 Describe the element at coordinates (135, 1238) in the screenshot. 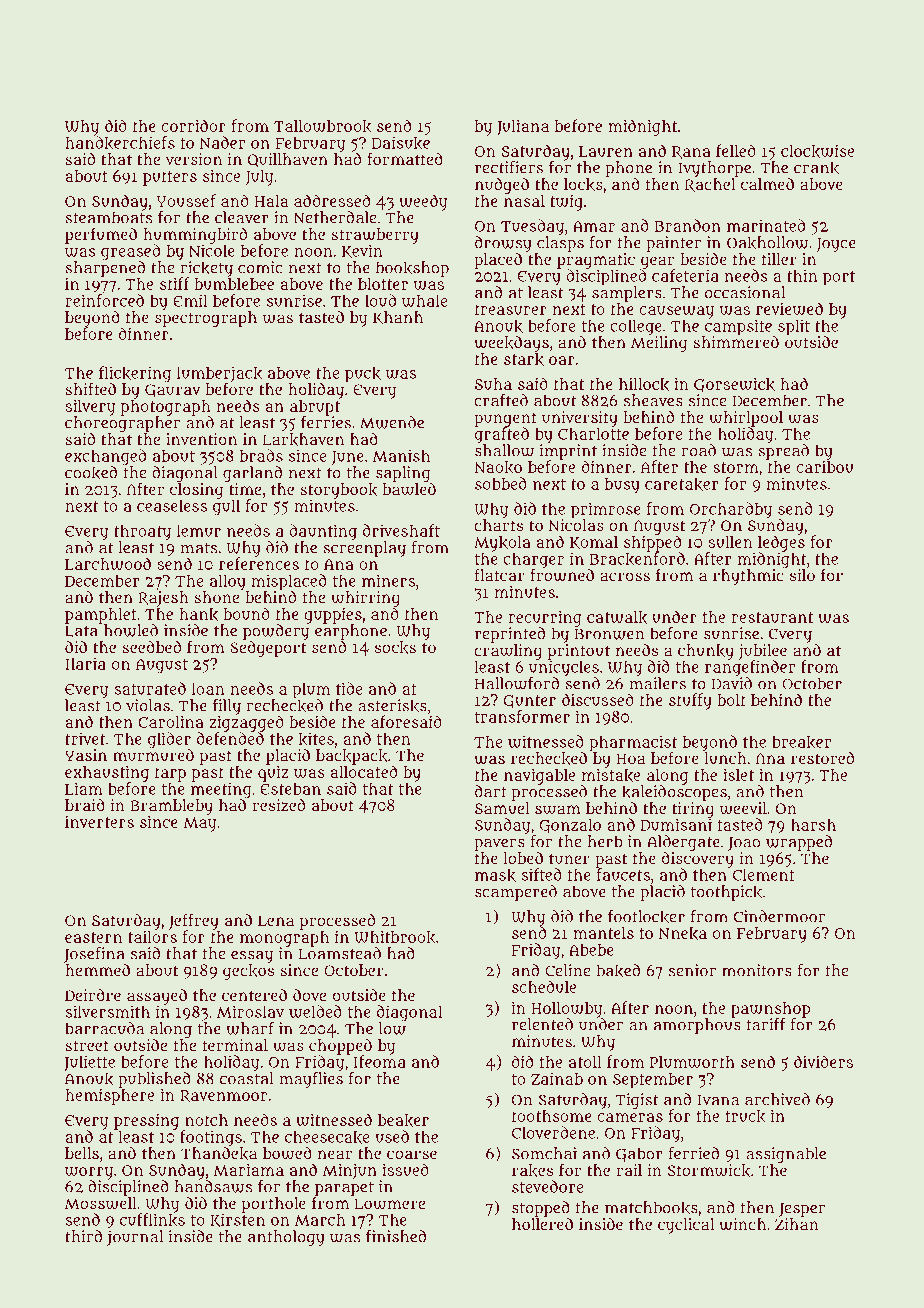

I see `journal` at that location.
